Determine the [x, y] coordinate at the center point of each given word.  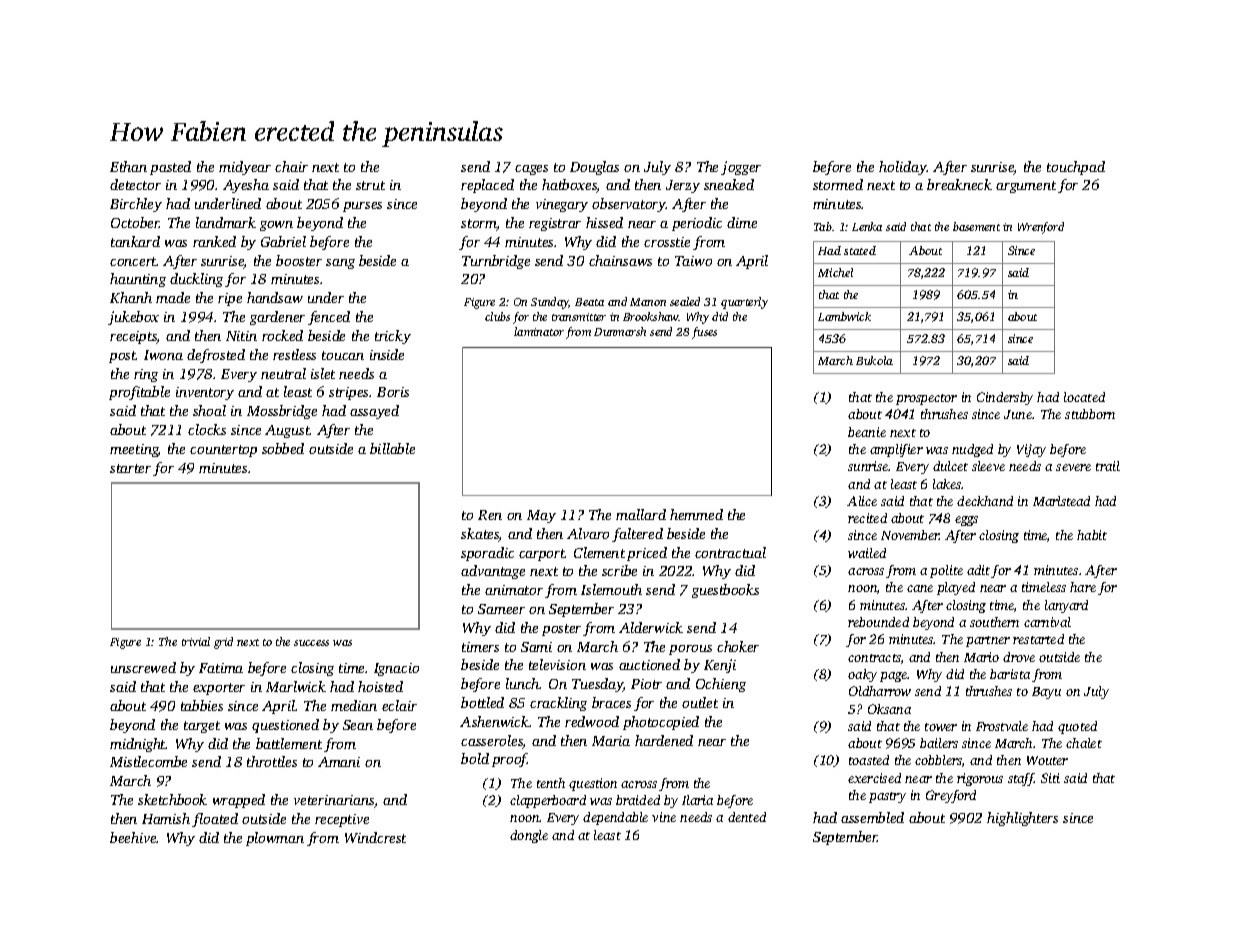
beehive [133, 837]
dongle [529, 836]
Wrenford [1041, 228]
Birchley [136, 205]
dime [742, 222]
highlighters [1022, 819]
